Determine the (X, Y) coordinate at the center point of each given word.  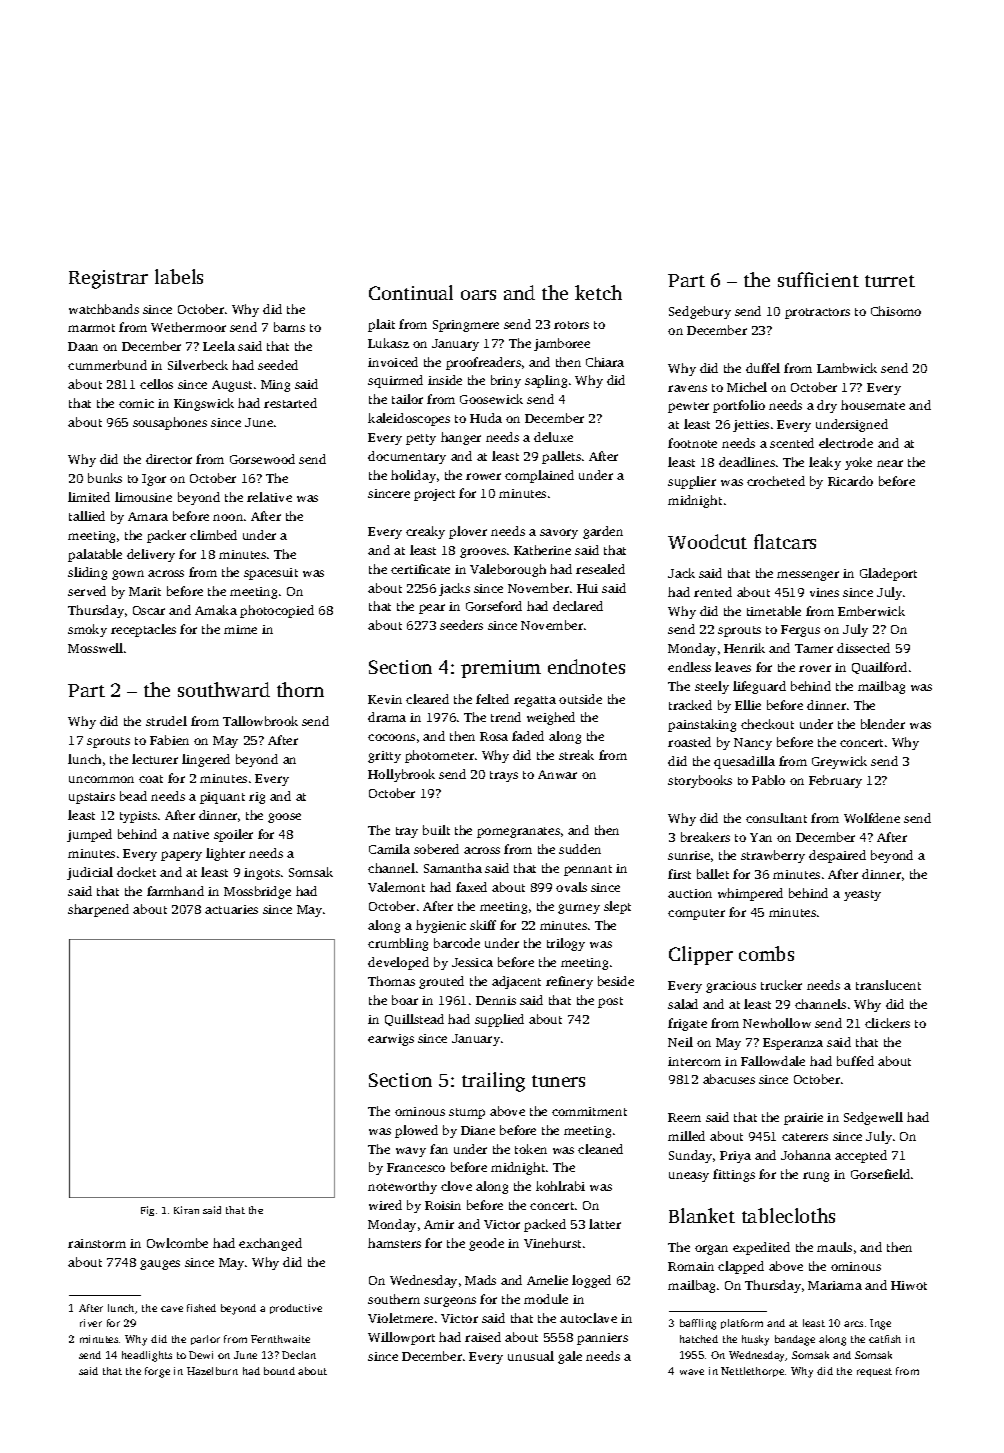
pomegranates (518, 832)
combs (766, 953)
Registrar (108, 279)
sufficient (818, 279)
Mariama (835, 1285)
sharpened (98, 910)
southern (394, 1299)
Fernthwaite (280, 1339)
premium (501, 669)
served (87, 591)
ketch (598, 292)
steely (712, 687)
